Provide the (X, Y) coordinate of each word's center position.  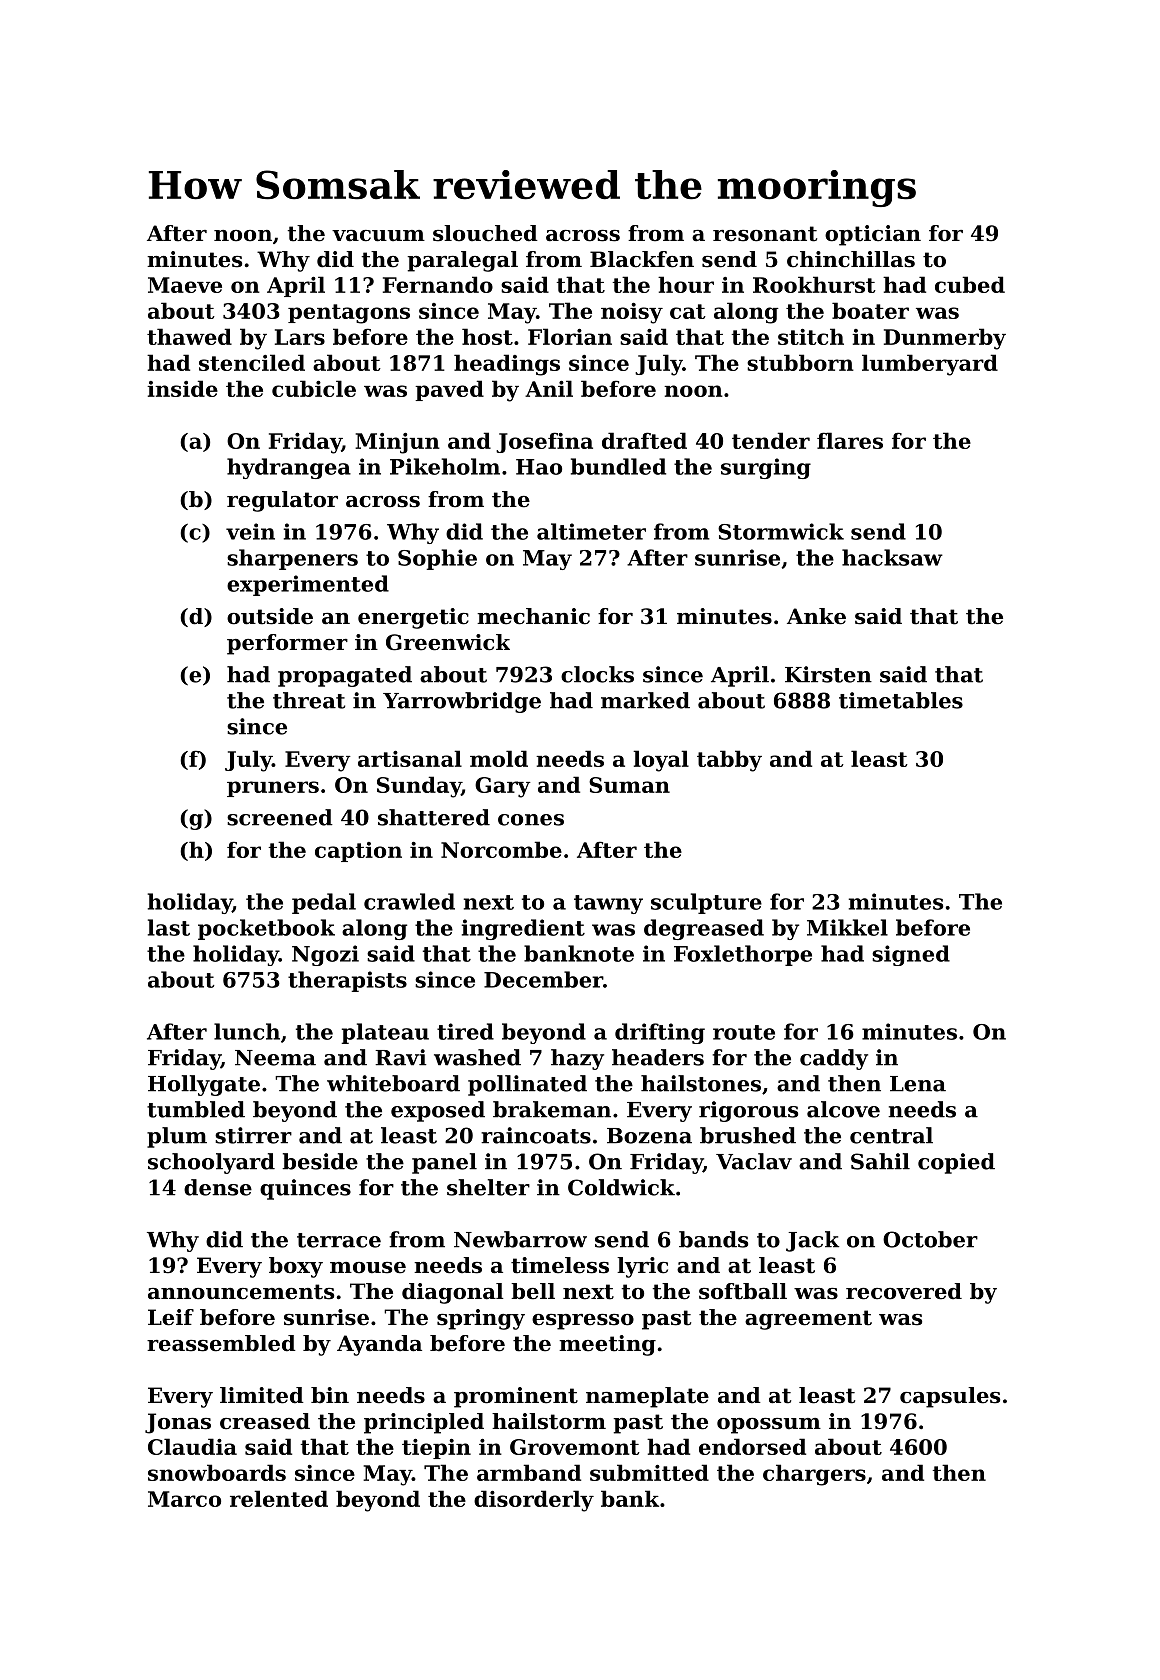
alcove (843, 1109)
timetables (901, 700)
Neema (275, 1058)
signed (911, 955)
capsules (950, 1397)
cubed (970, 284)
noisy (632, 313)
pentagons (349, 314)
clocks (597, 674)
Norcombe (501, 849)
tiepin (436, 1449)
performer (287, 644)
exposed (438, 1111)
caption (358, 852)
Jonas (178, 1423)
